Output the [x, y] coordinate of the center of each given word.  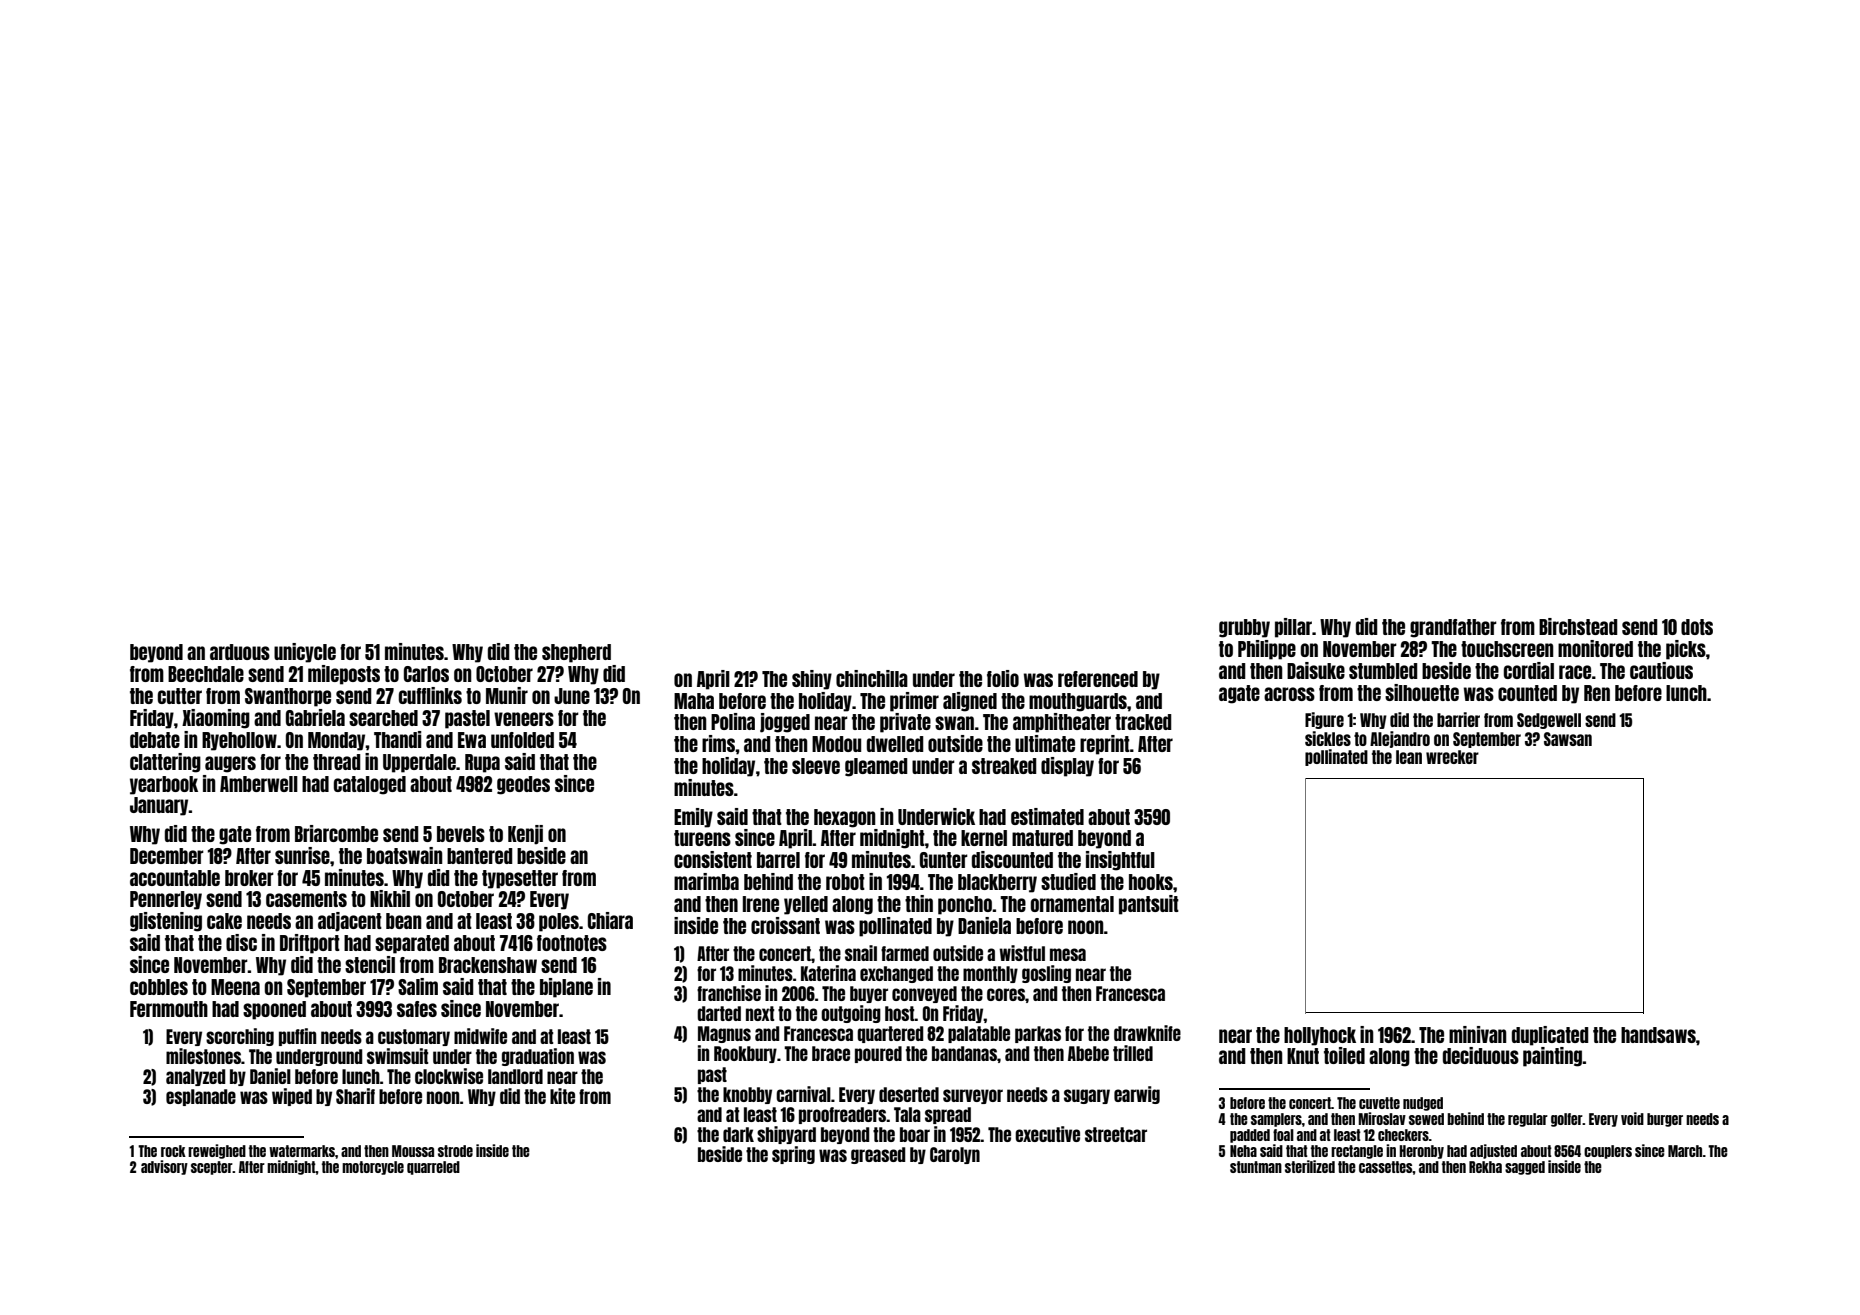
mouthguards [1078, 702]
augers [230, 764]
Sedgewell [1549, 721]
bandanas [964, 1053]
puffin [297, 1037]
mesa [1068, 954]
